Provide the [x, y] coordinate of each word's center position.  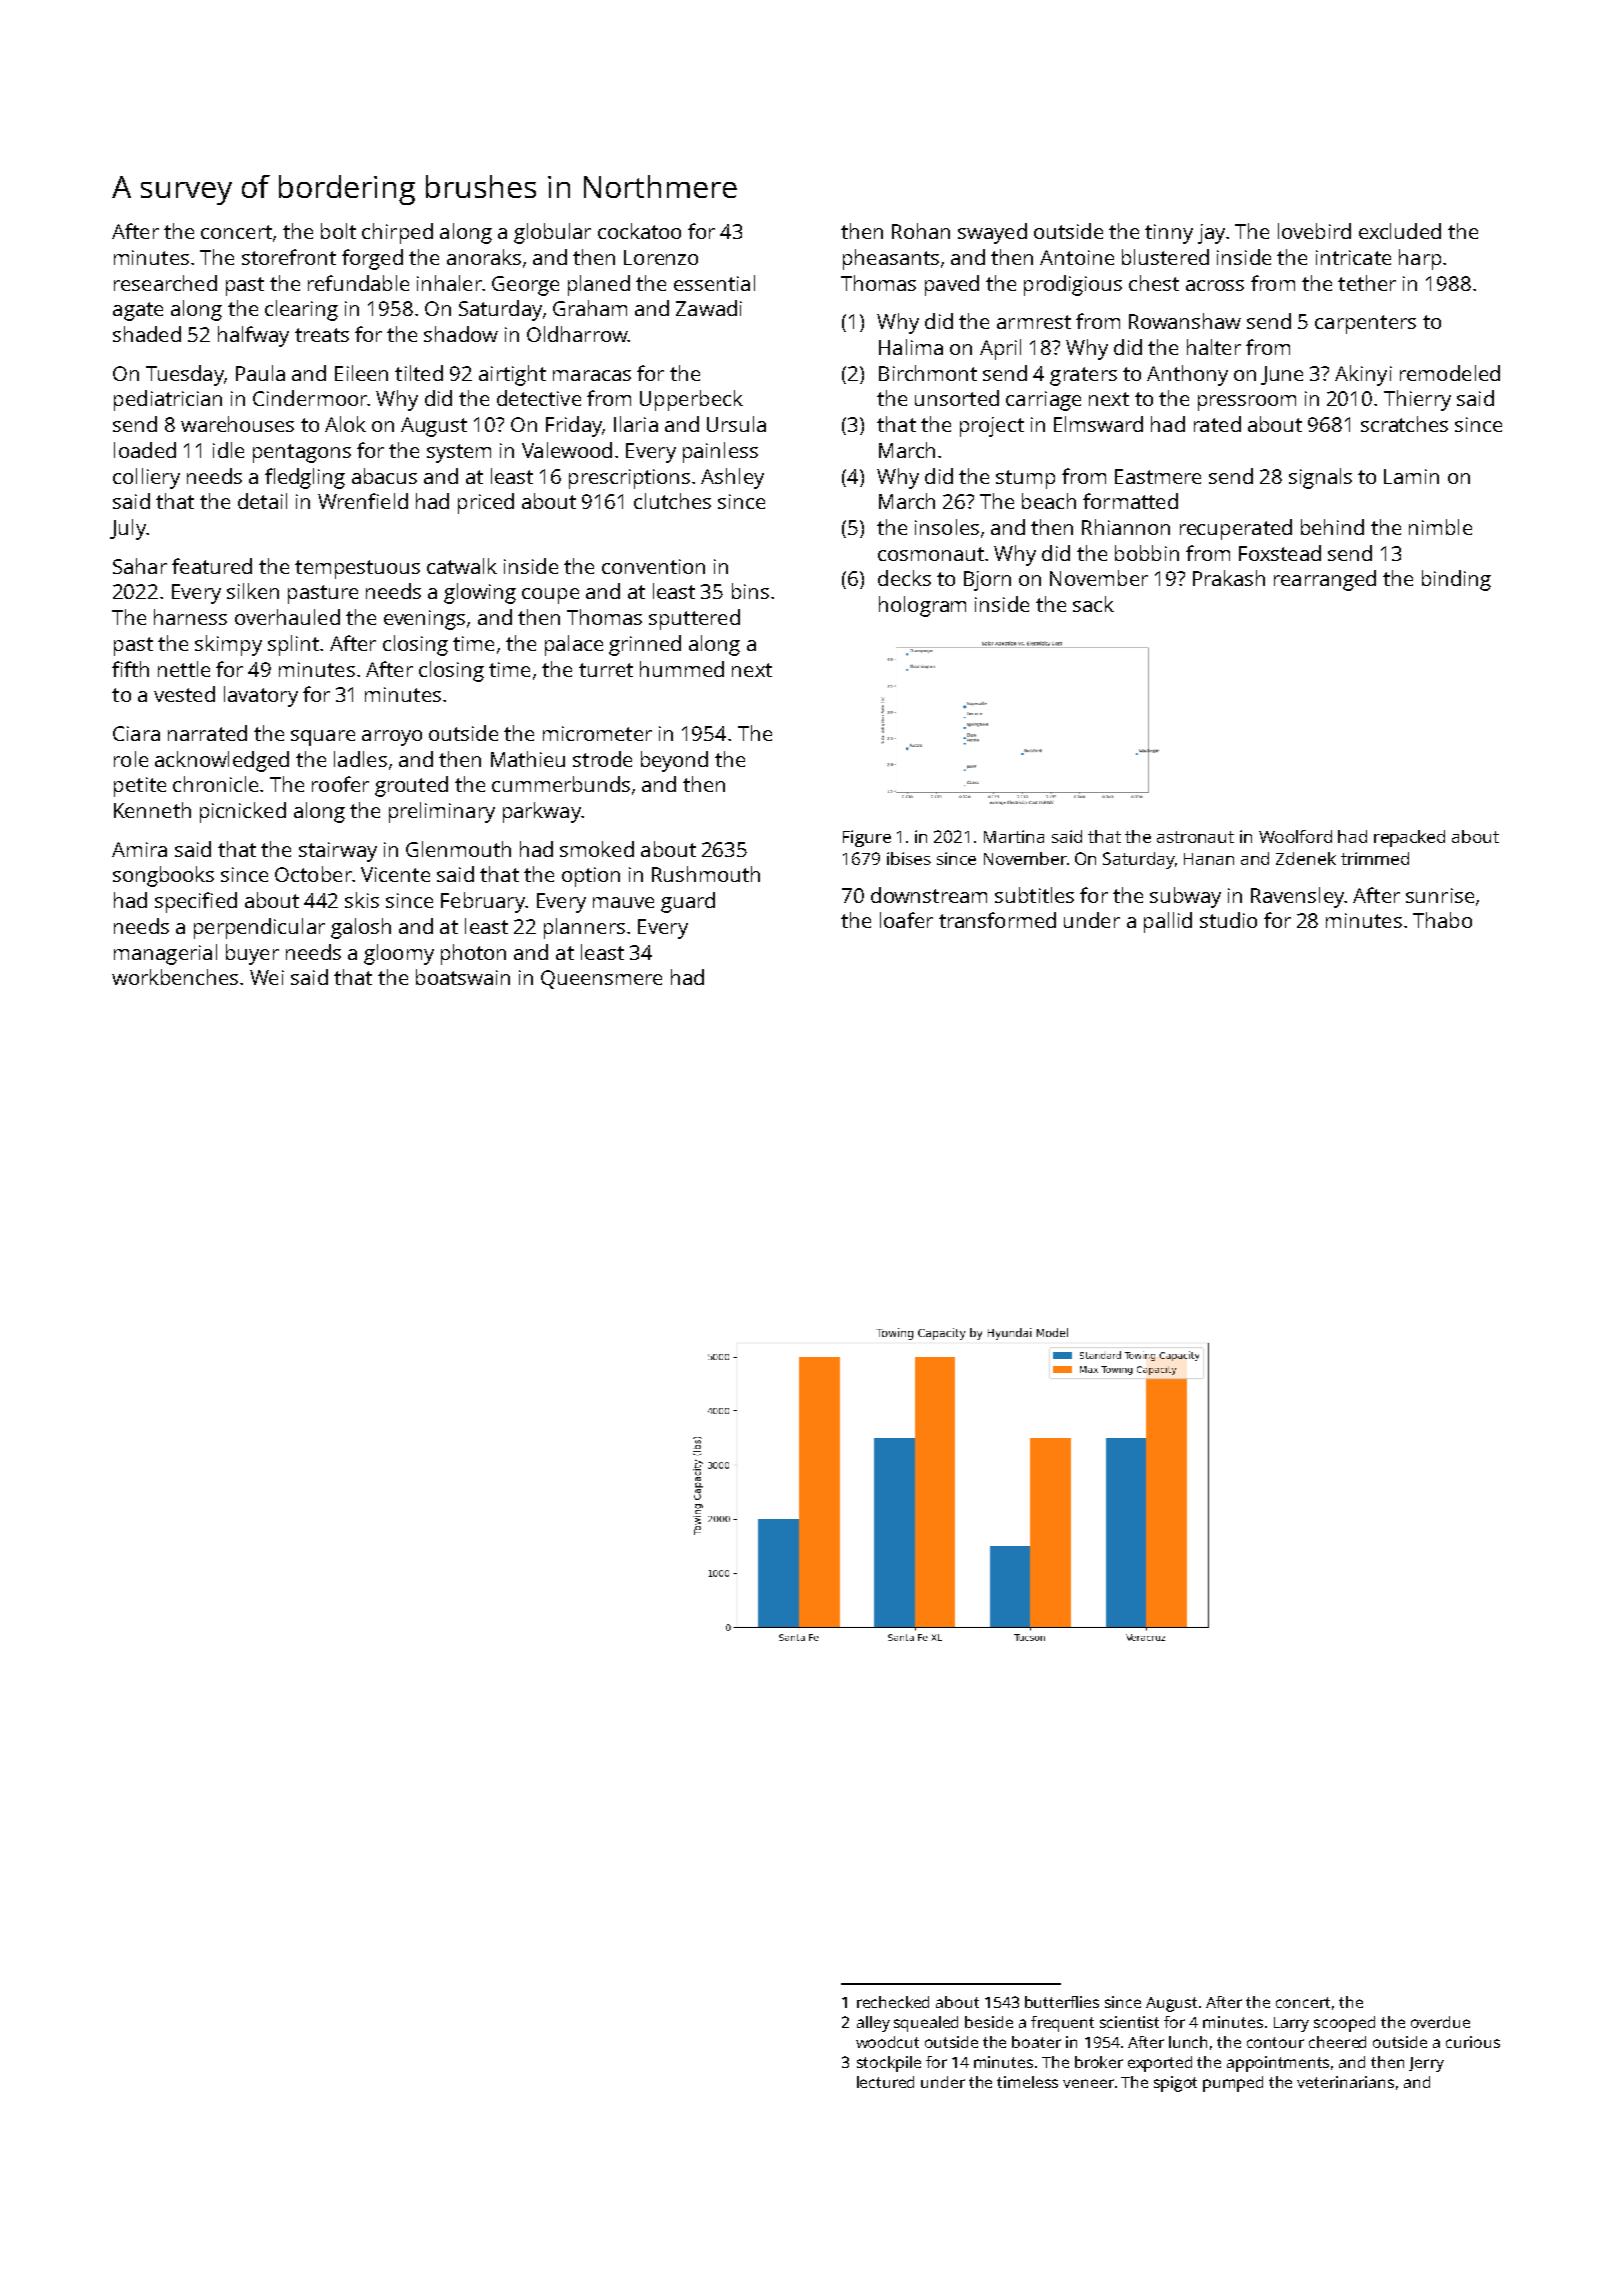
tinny [1169, 234]
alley [873, 2024]
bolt [338, 231]
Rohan [921, 231]
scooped [1344, 2024]
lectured [885, 2082]
